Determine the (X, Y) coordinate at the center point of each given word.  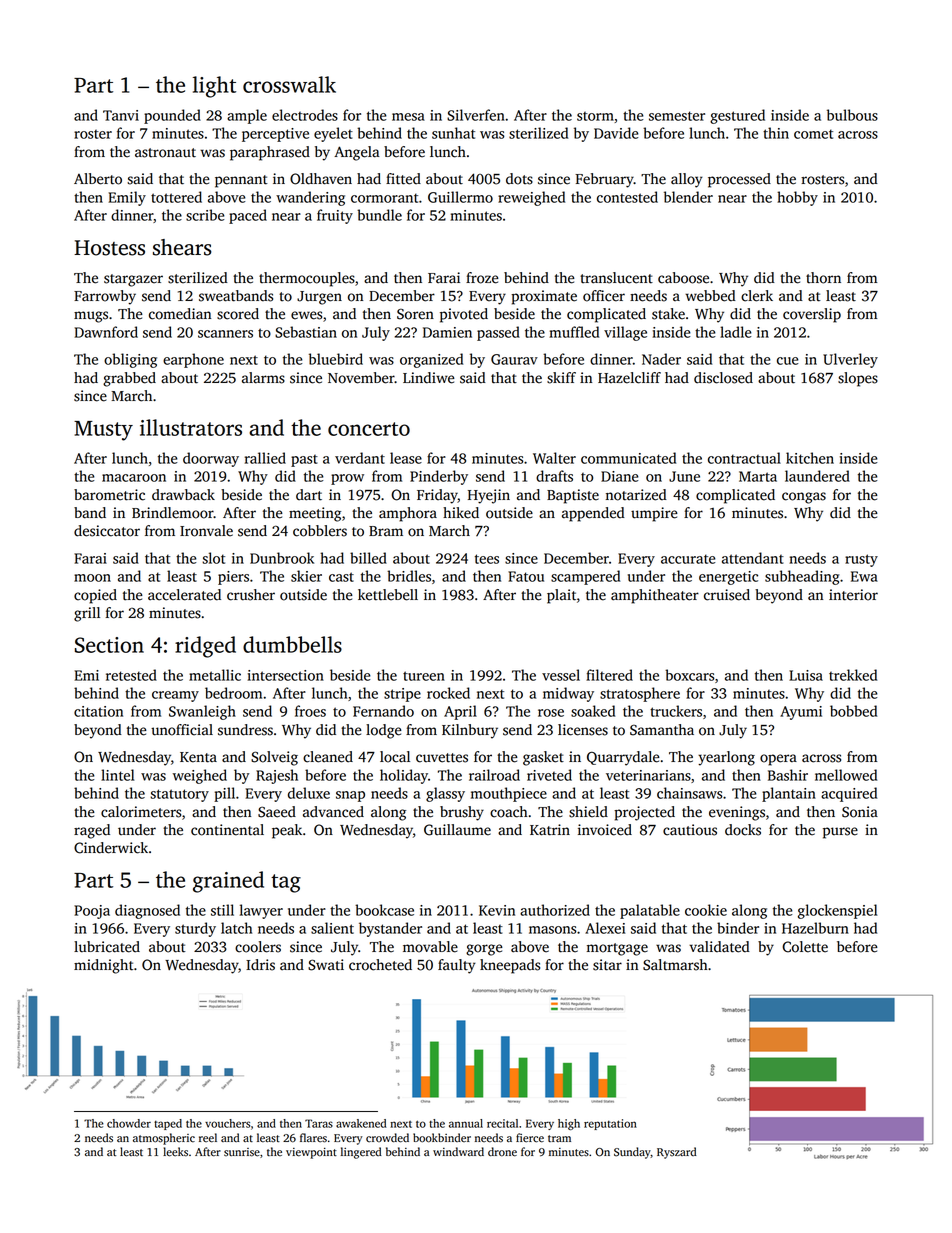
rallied (265, 458)
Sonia (860, 812)
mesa (408, 117)
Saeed (277, 812)
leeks (175, 1152)
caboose (683, 278)
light (214, 87)
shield (588, 812)
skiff (561, 378)
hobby (797, 198)
